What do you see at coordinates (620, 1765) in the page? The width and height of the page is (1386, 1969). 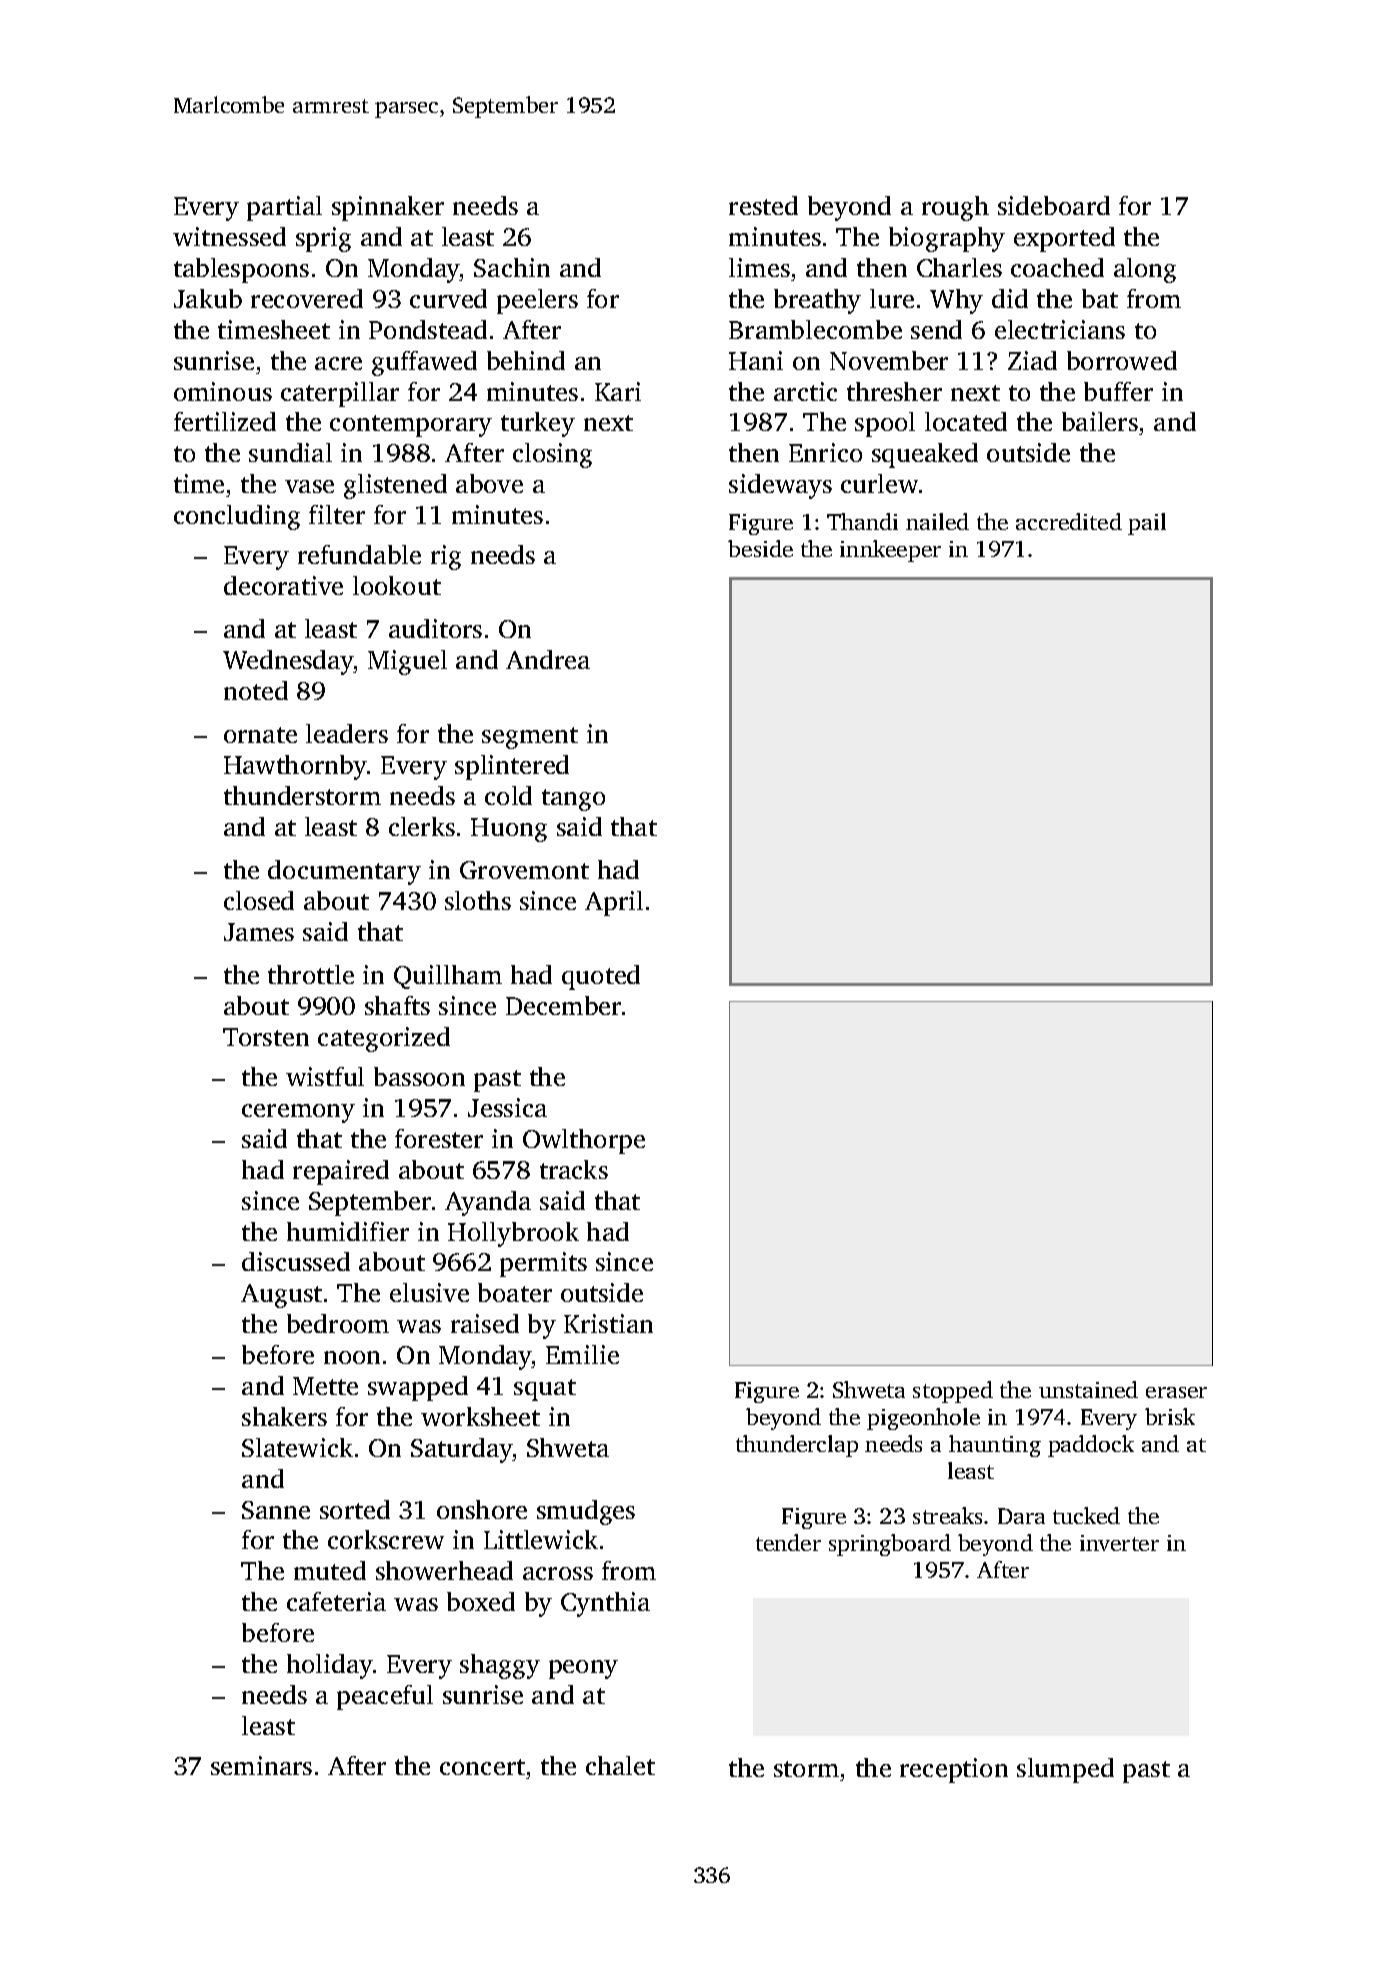 I see `chalet` at bounding box center [620, 1765].
